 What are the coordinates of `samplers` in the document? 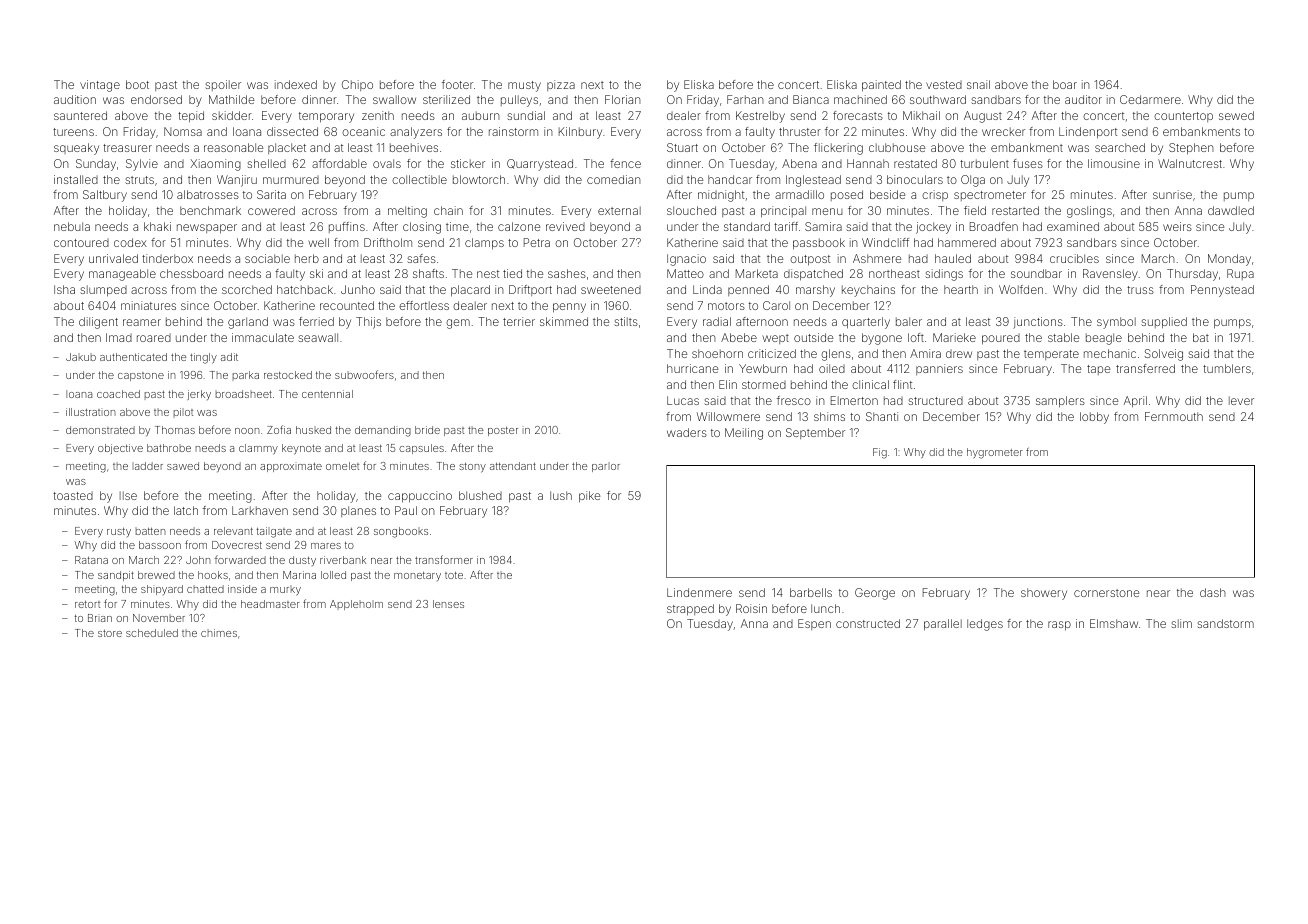 It's located at (1060, 402).
